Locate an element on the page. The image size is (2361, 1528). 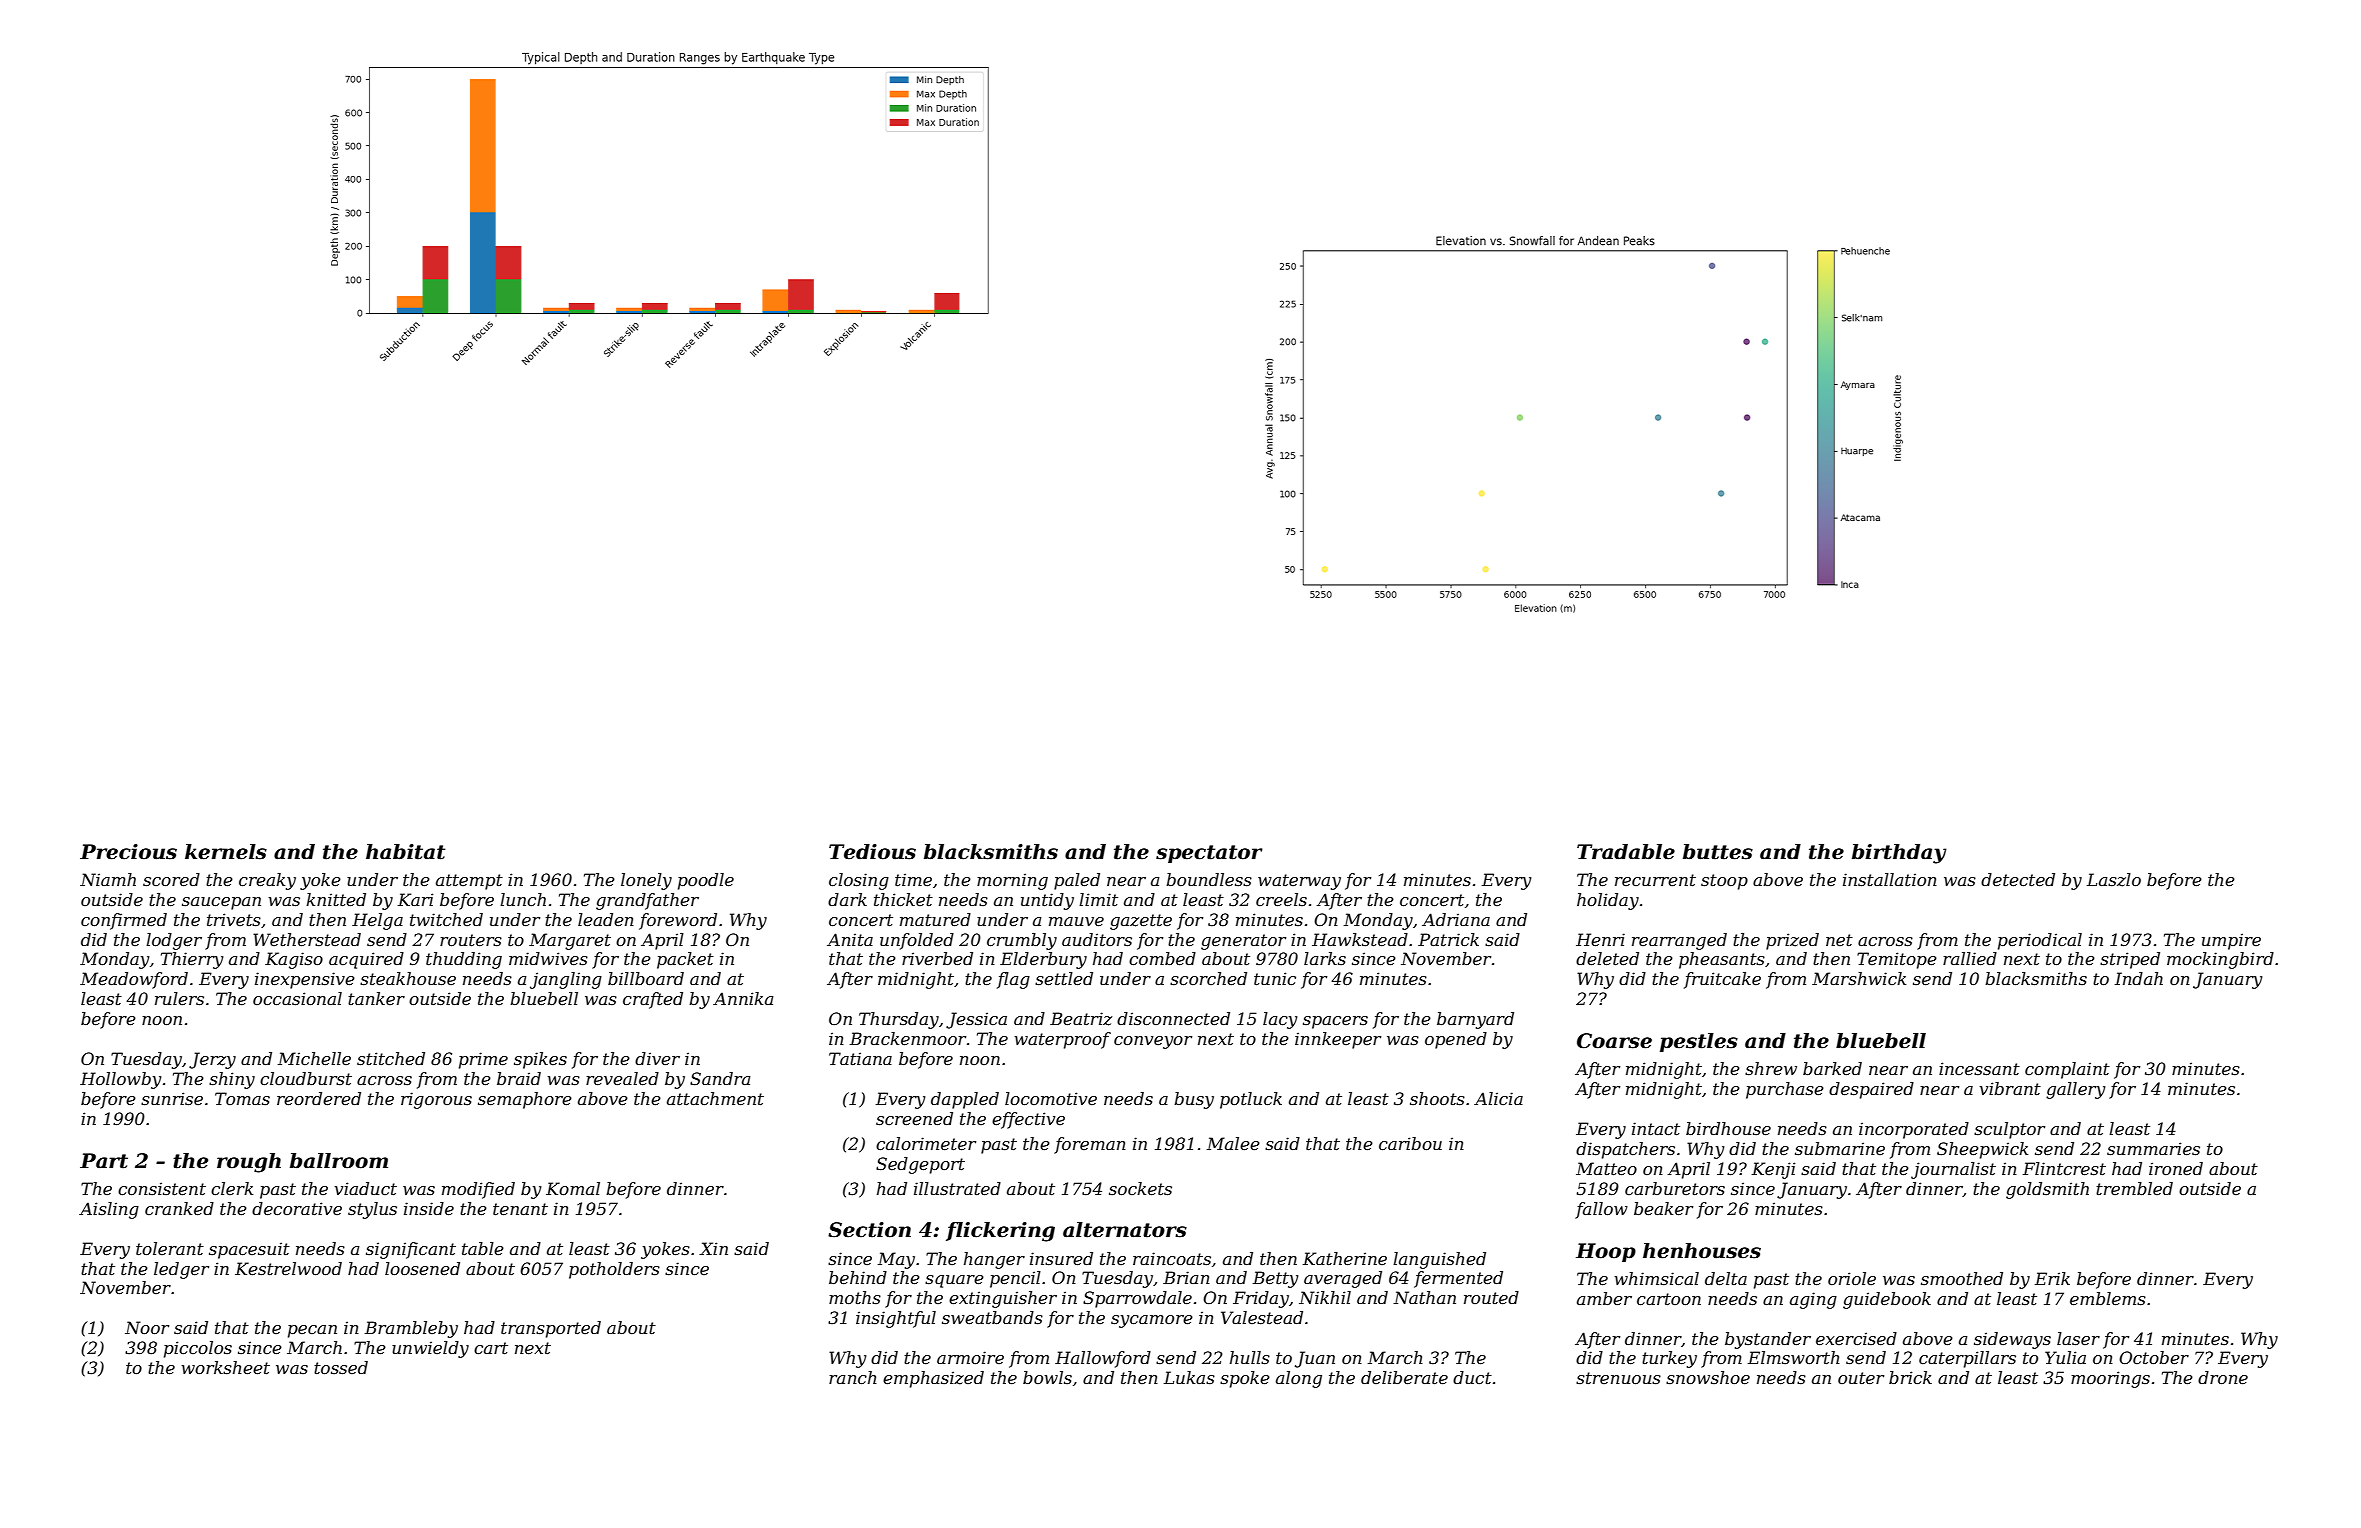
Katherine is located at coordinates (1345, 1258).
